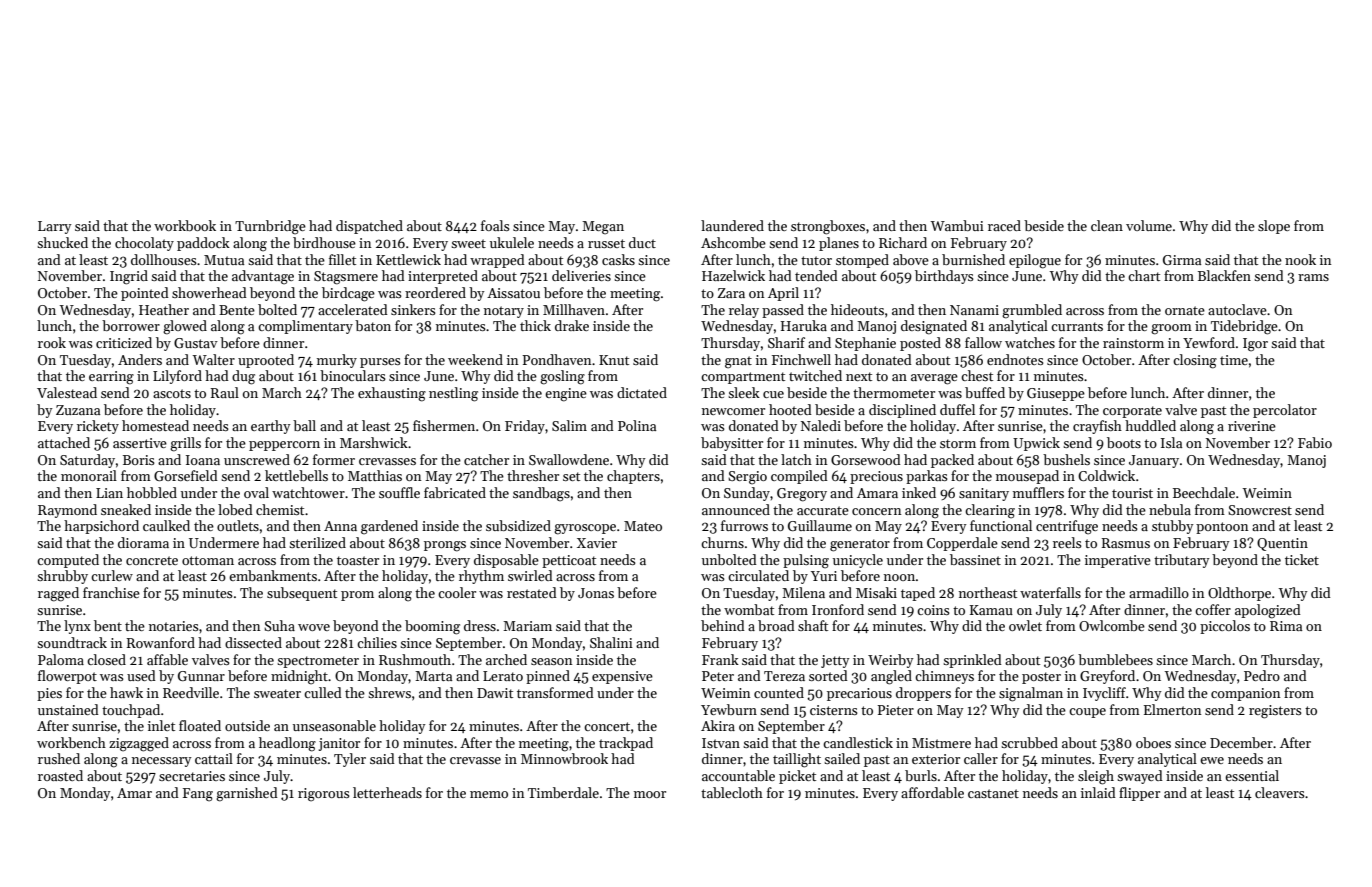 The width and height of the screenshot is (1372, 887). What do you see at coordinates (952, 461) in the screenshot?
I see `packed` at bounding box center [952, 461].
